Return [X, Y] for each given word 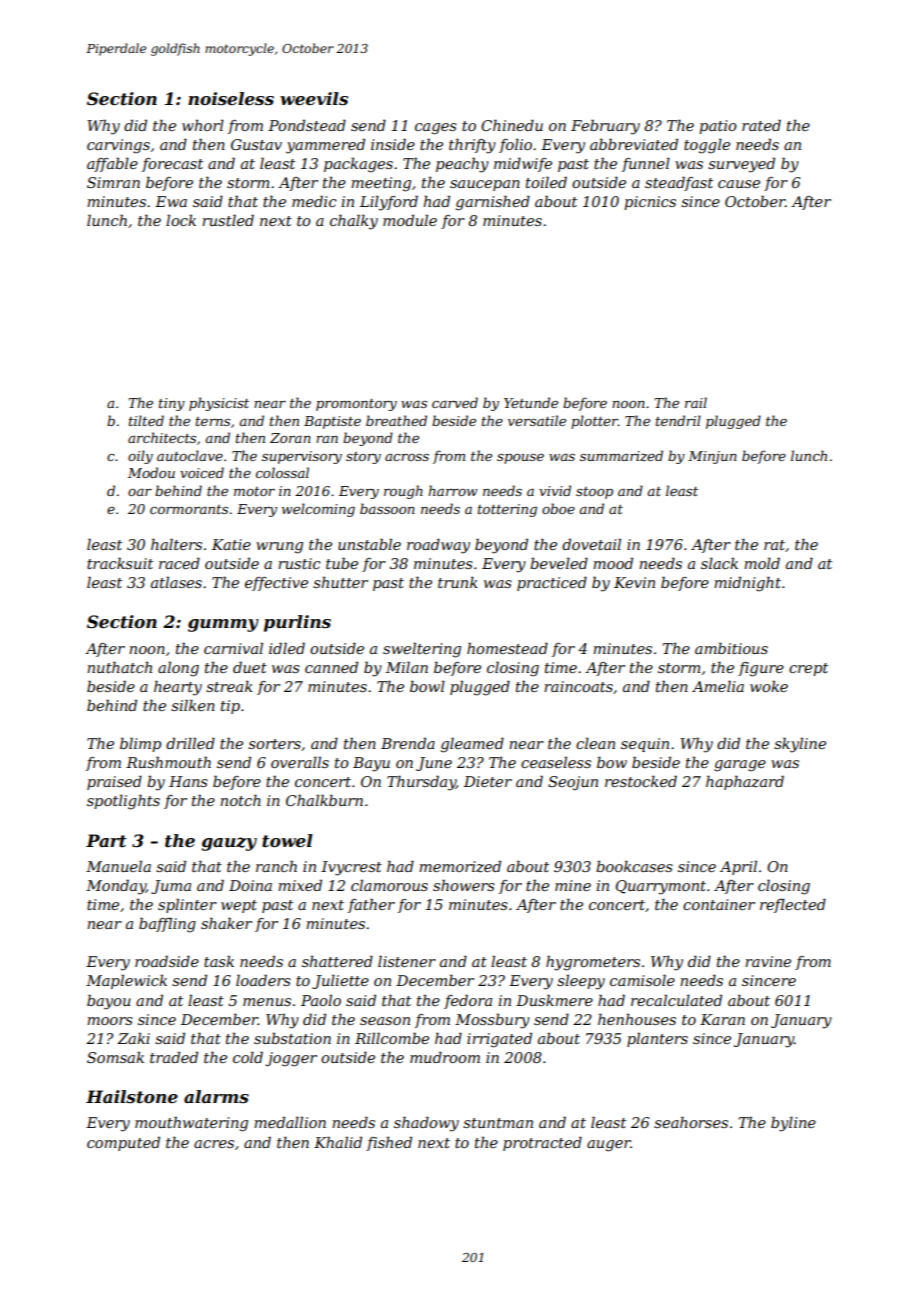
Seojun [573, 783]
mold [762, 563]
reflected [793, 905]
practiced [552, 583]
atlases [176, 582]
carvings [118, 146]
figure [761, 669]
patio [718, 127]
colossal [282, 472]
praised [114, 782]
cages [436, 129]
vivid [555, 490]
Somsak [115, 1057]
